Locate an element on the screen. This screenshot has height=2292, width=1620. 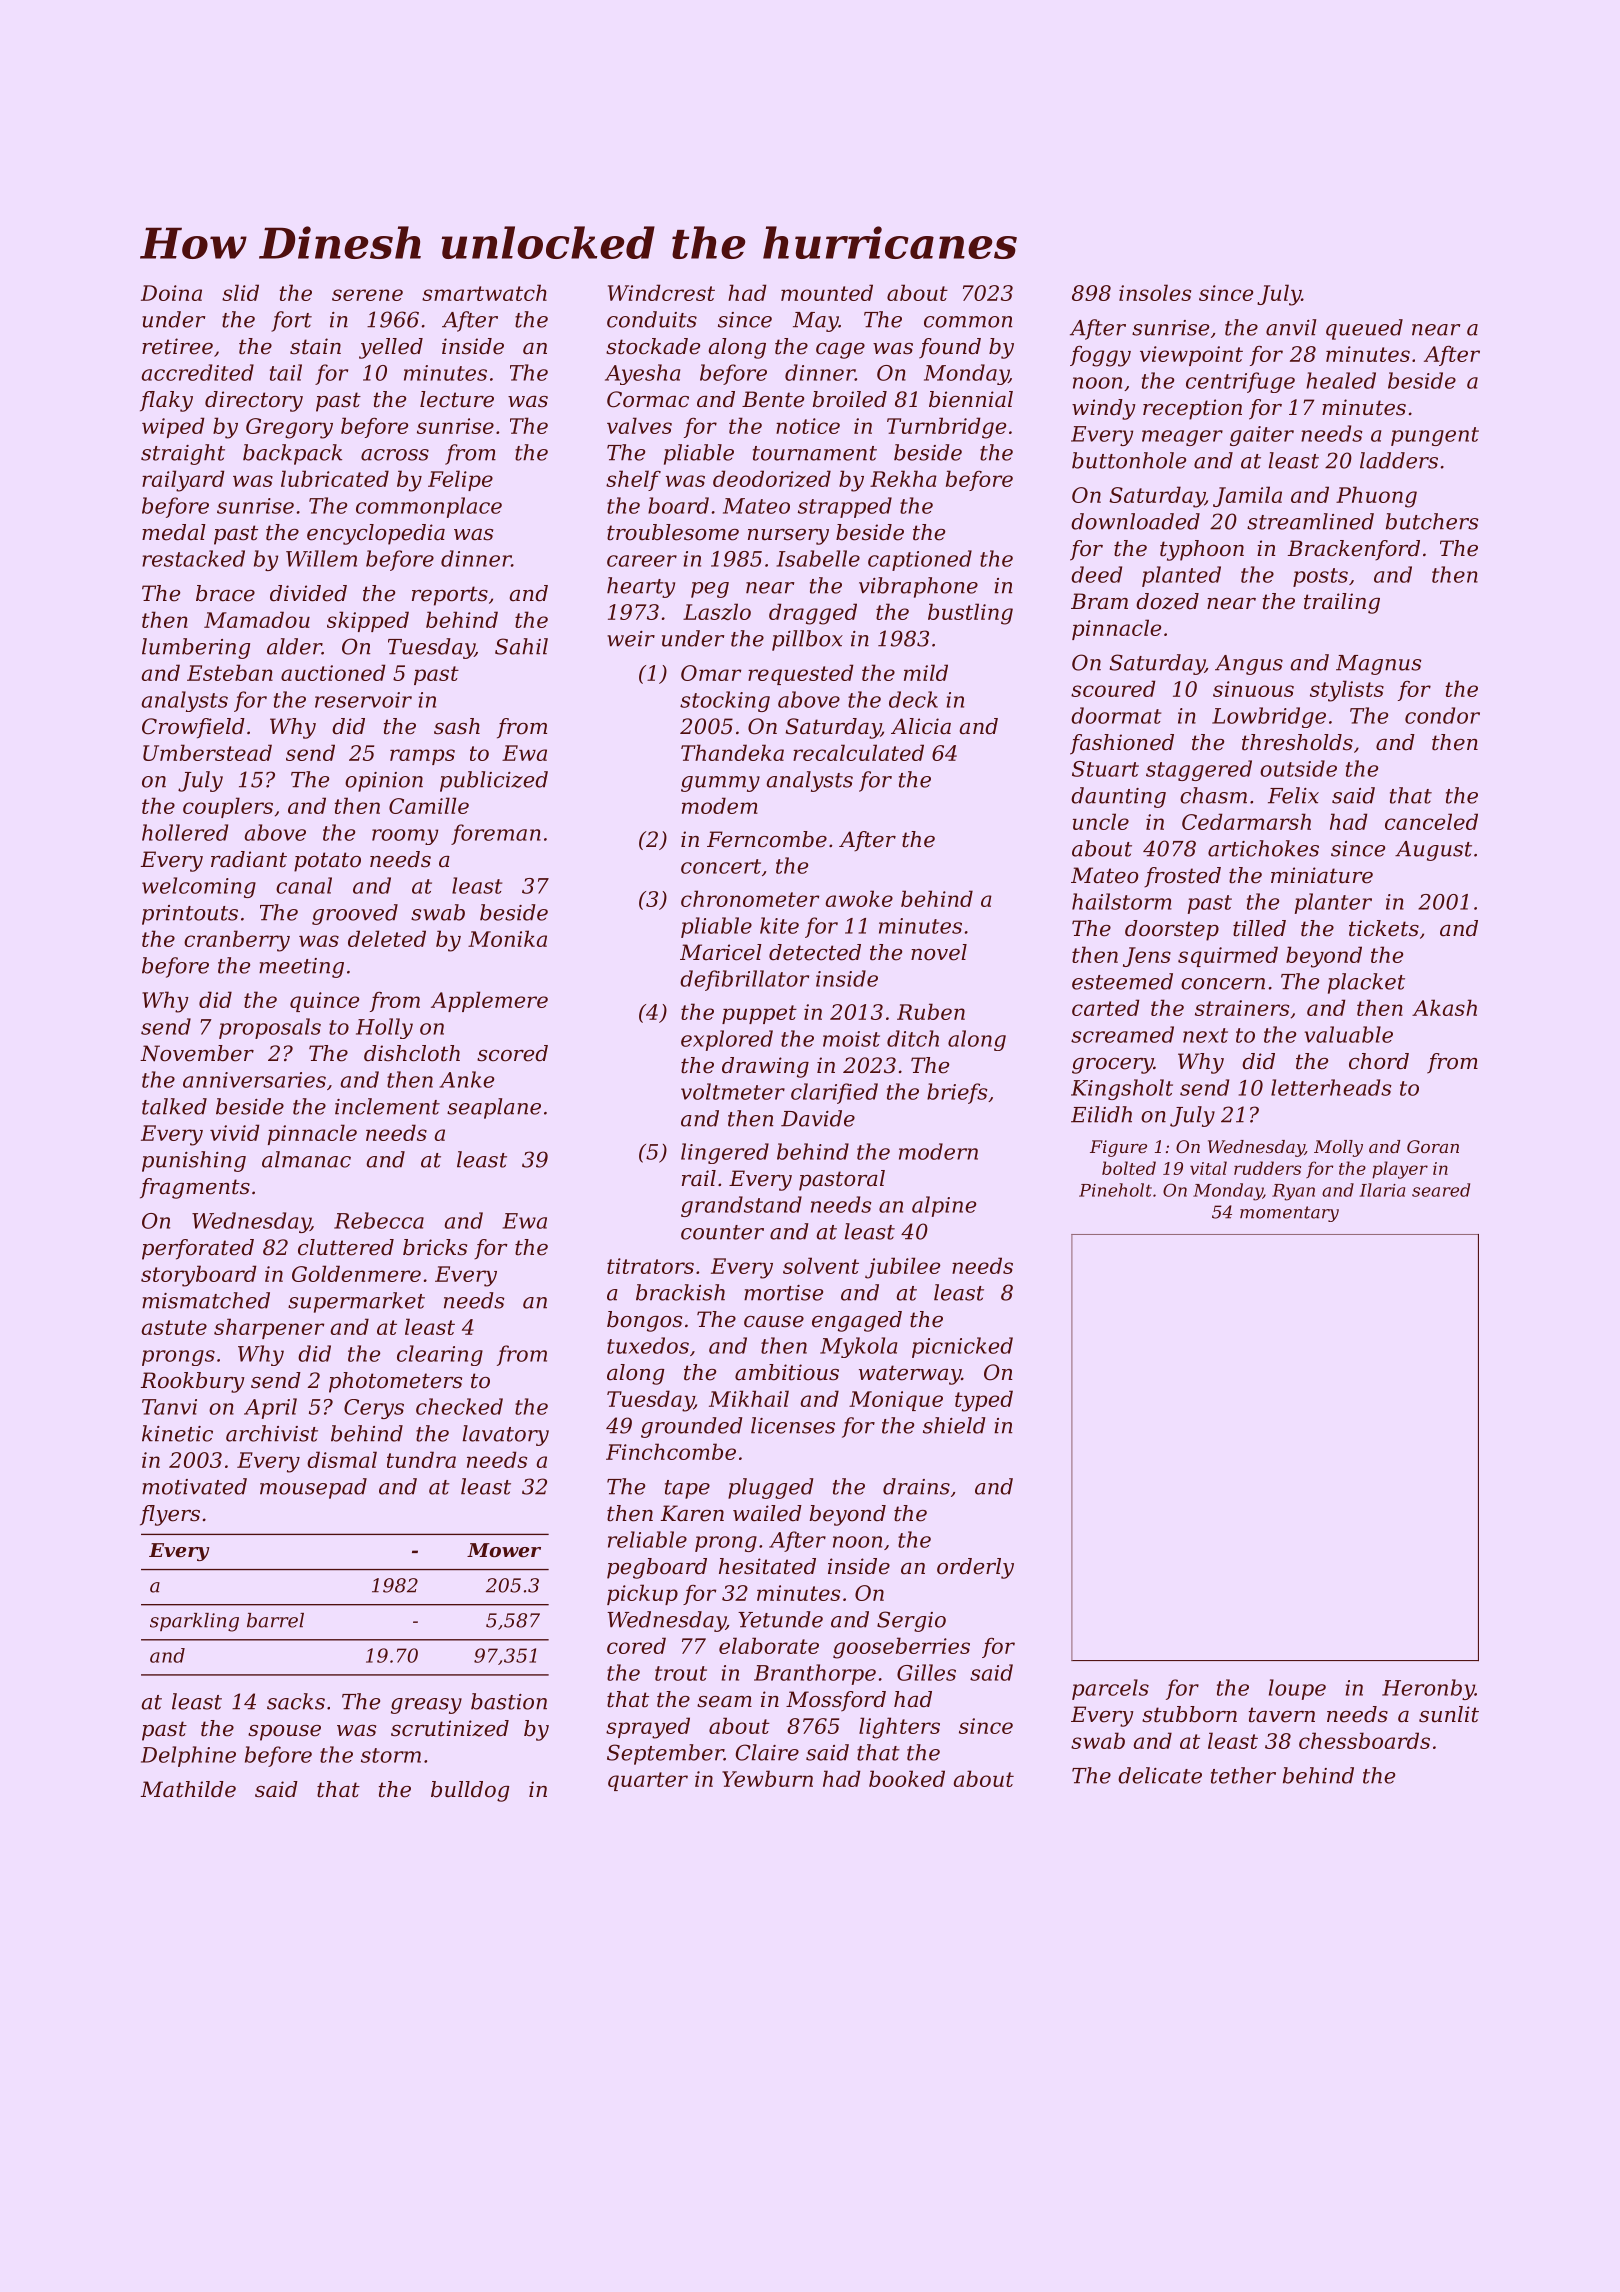
bastion is located at coordinates (509, 1701).
